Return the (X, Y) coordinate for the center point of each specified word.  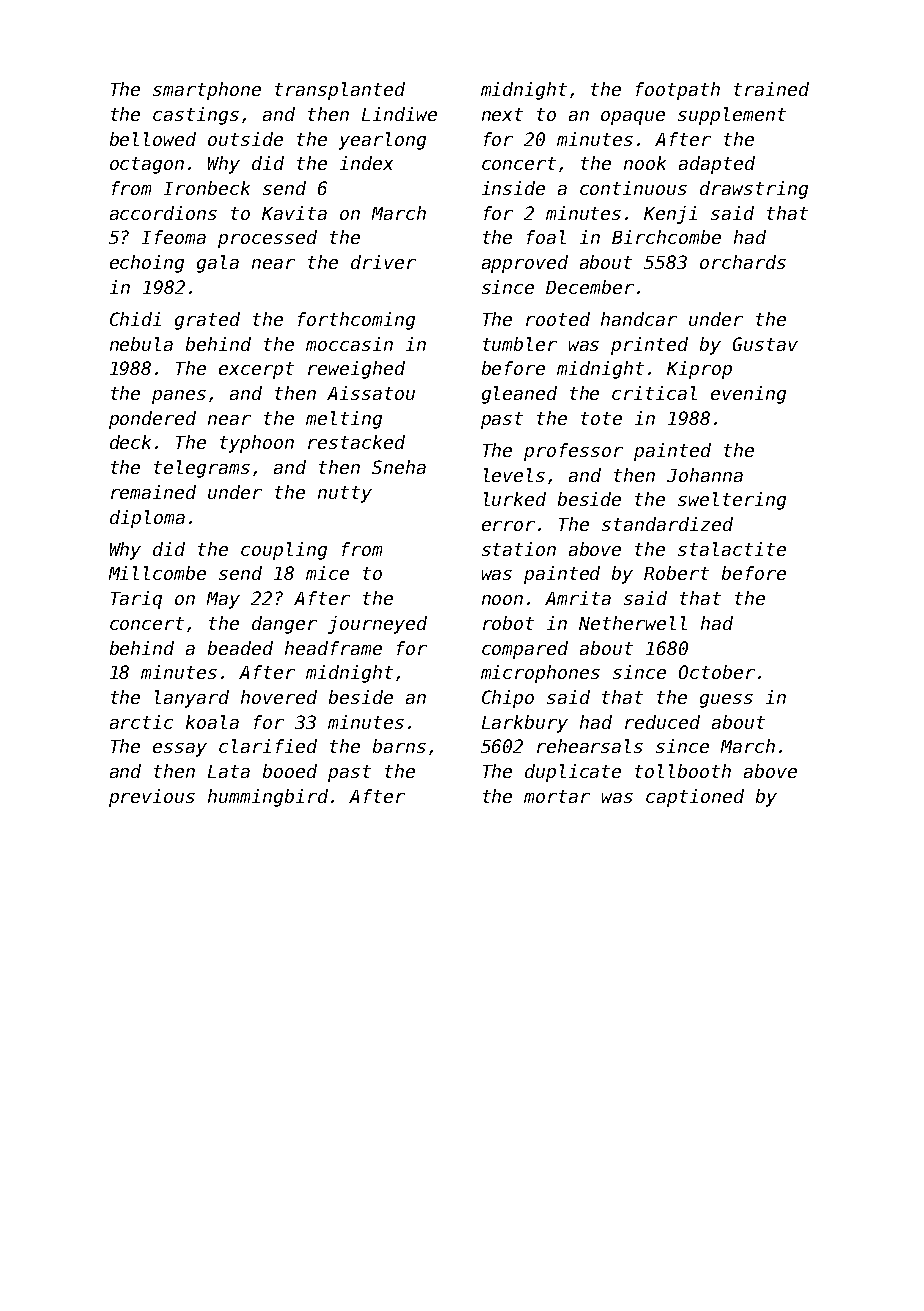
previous (152, 798)
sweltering (732, 501)
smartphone (207, 91)
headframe (333, 648)
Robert (676, 573)
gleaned (519, 395)
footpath (678, 91)
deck (130, 442)
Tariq (136, 600)
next (502, 114)
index (366, 163)
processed (267, 239)
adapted (717, 165)
